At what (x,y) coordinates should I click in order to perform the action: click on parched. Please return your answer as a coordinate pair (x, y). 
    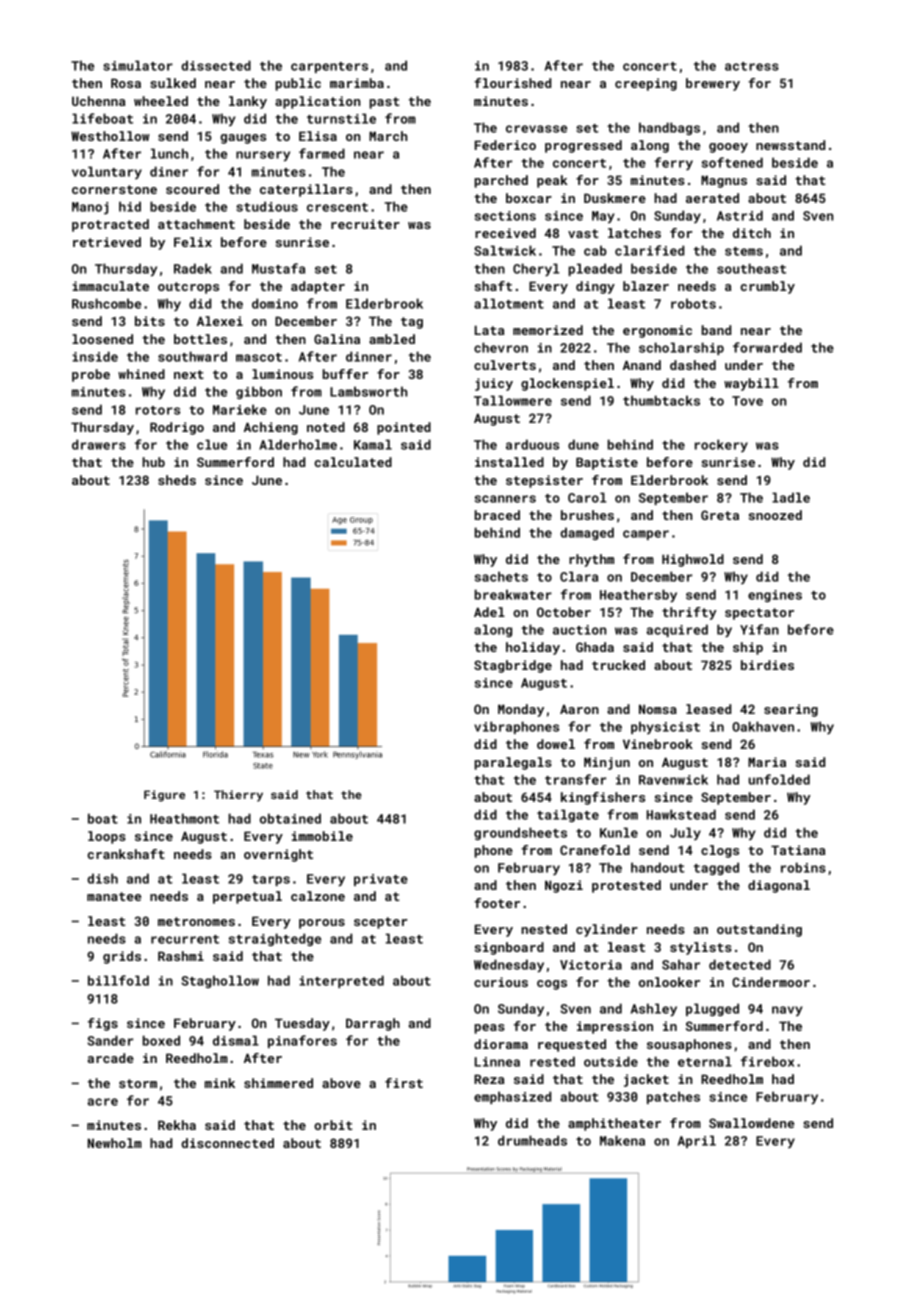
    Looking at the image, I should click on (501, 181).
